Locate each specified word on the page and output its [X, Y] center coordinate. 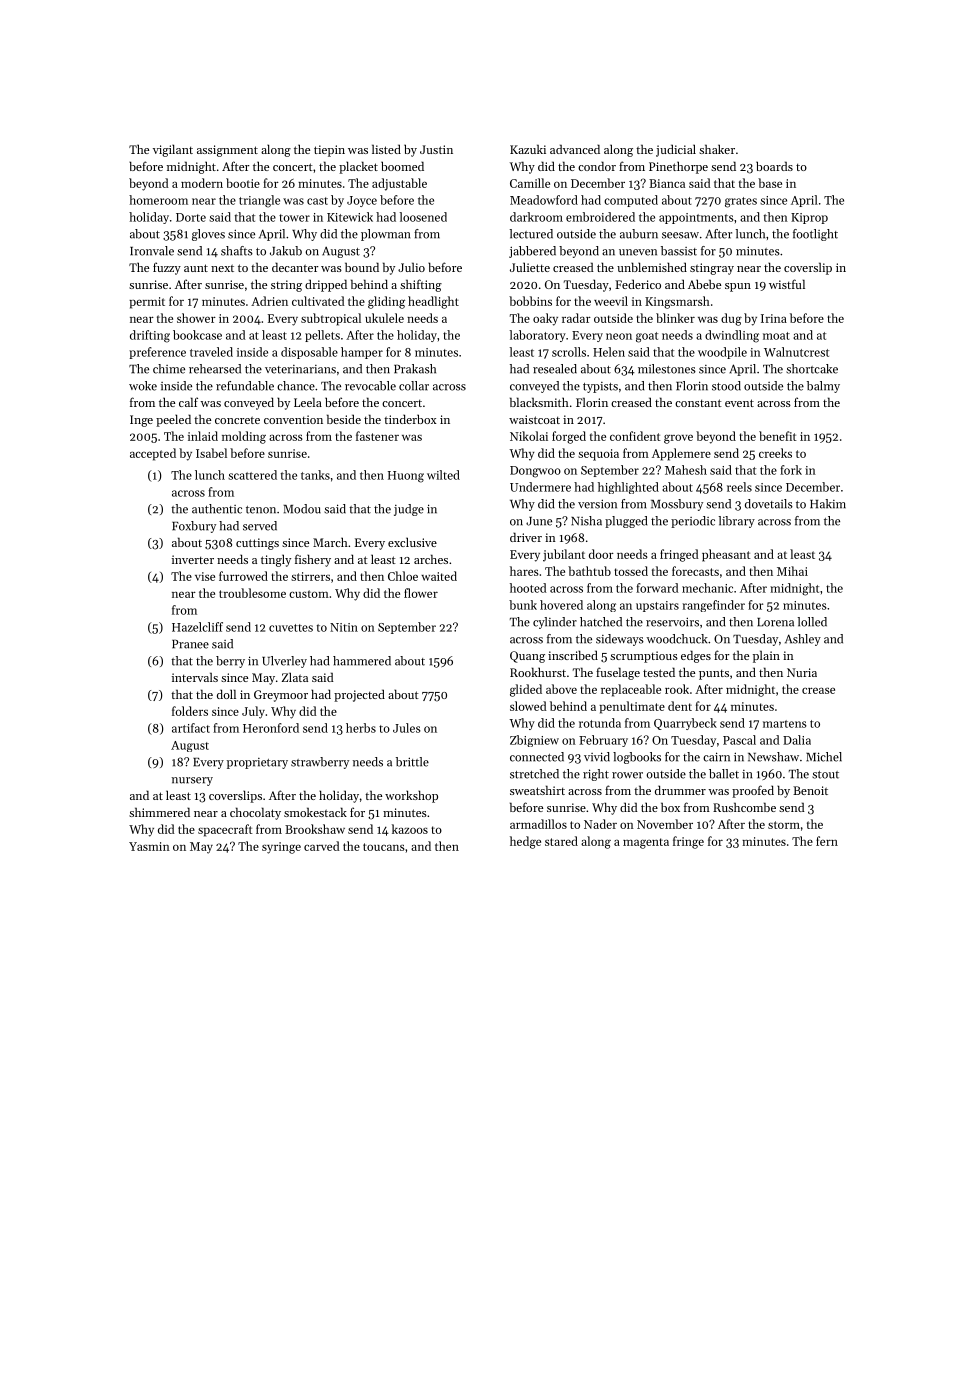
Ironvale [152, 251]
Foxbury [194, 527]
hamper [362, 353]
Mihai [792, 571]
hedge [525, 842]
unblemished [652, 267]
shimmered [159, 812]
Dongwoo [535, 472]
